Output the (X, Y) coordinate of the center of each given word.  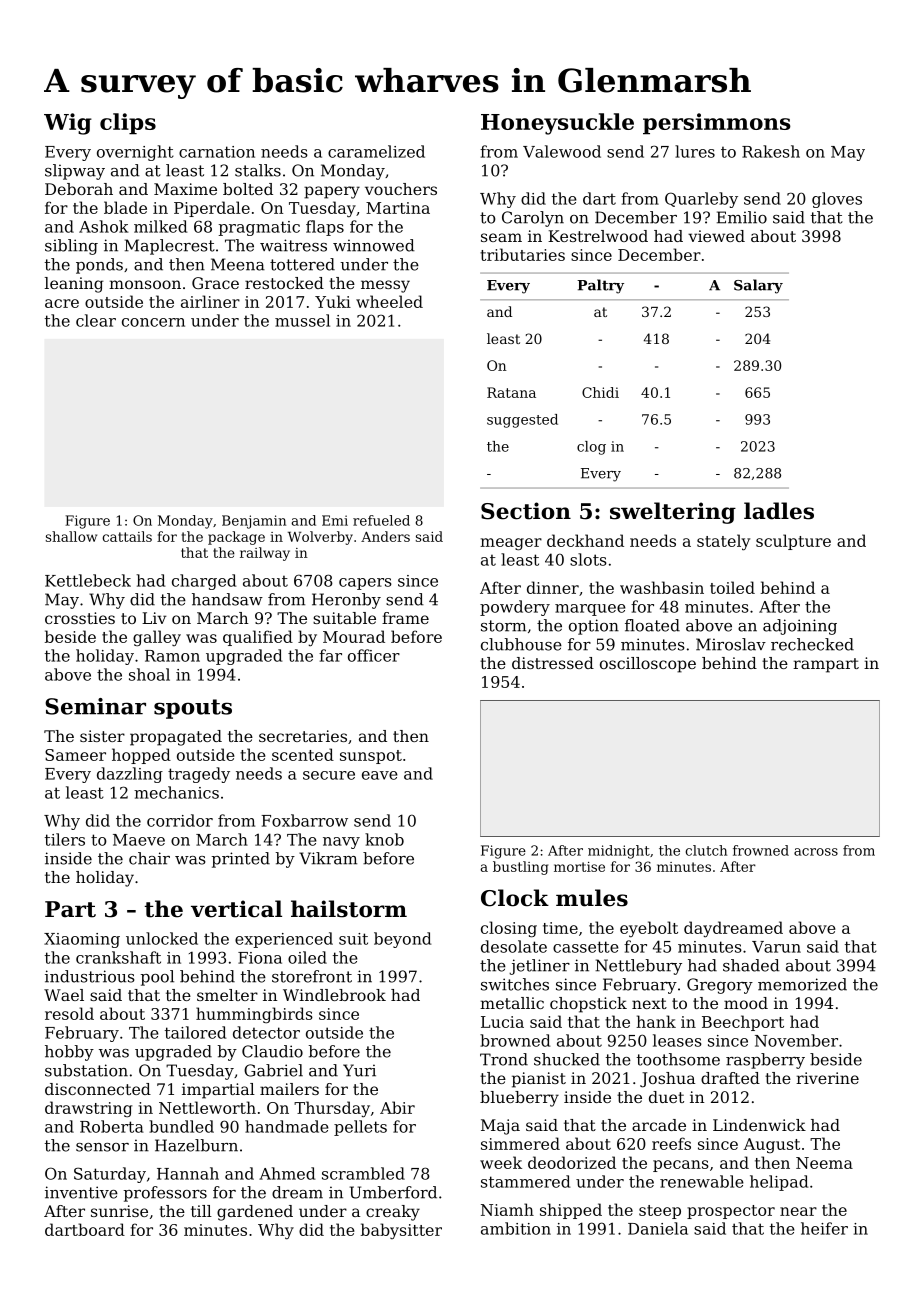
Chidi (600, 392)
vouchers (401, 189)
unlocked (162, 938)
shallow (71, 536)
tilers (65, 839)
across (816, 852)
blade (125, 207)
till (201, 1211)
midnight (619, 852)
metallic (512, 1003)
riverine (827, 1078)
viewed (716, 236)
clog (591, 448)
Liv (154, 618)
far (330, 655)
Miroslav (731, 644)
